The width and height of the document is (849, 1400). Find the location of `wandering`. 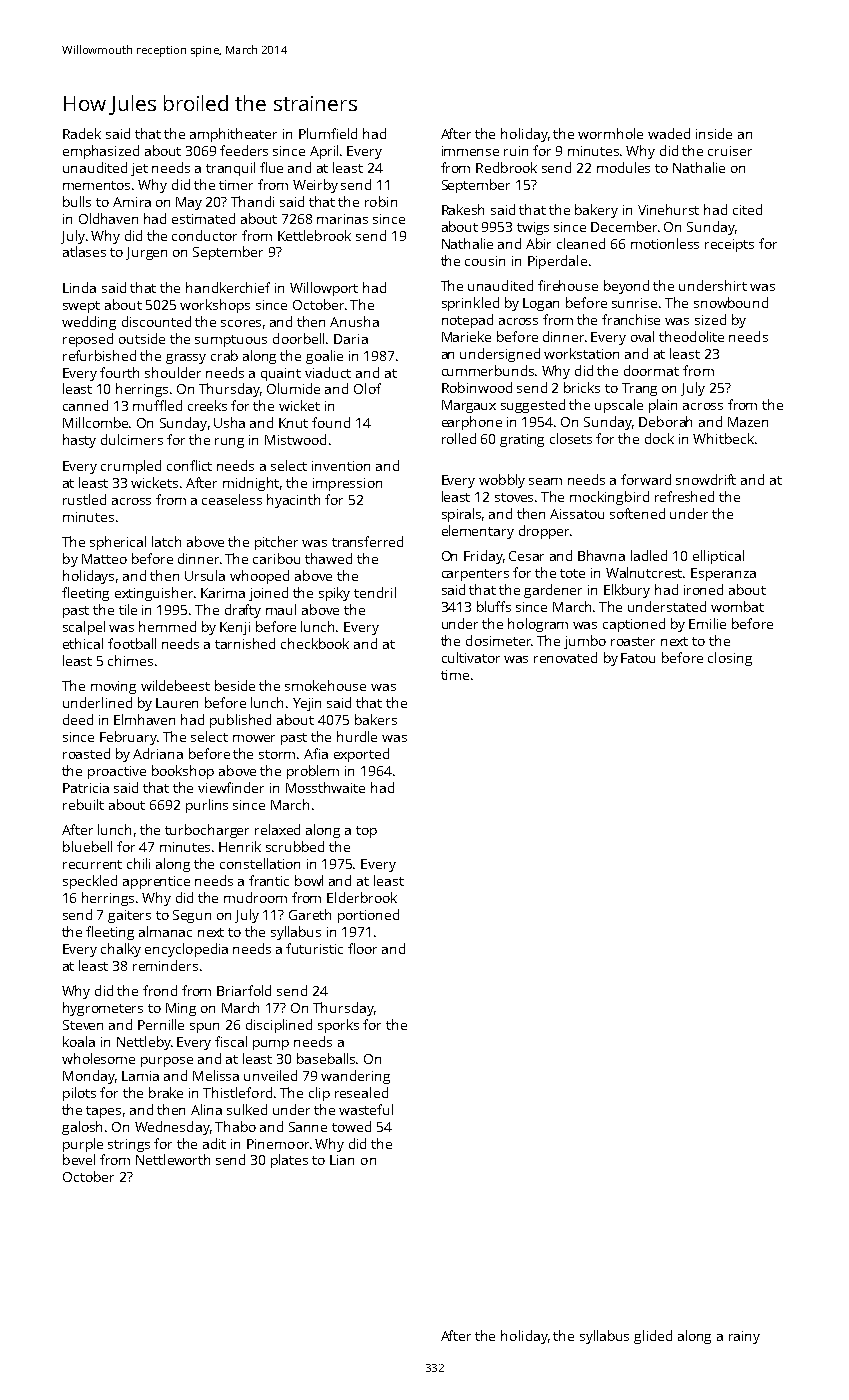

wandering is located at coordinates (355, 1077).
